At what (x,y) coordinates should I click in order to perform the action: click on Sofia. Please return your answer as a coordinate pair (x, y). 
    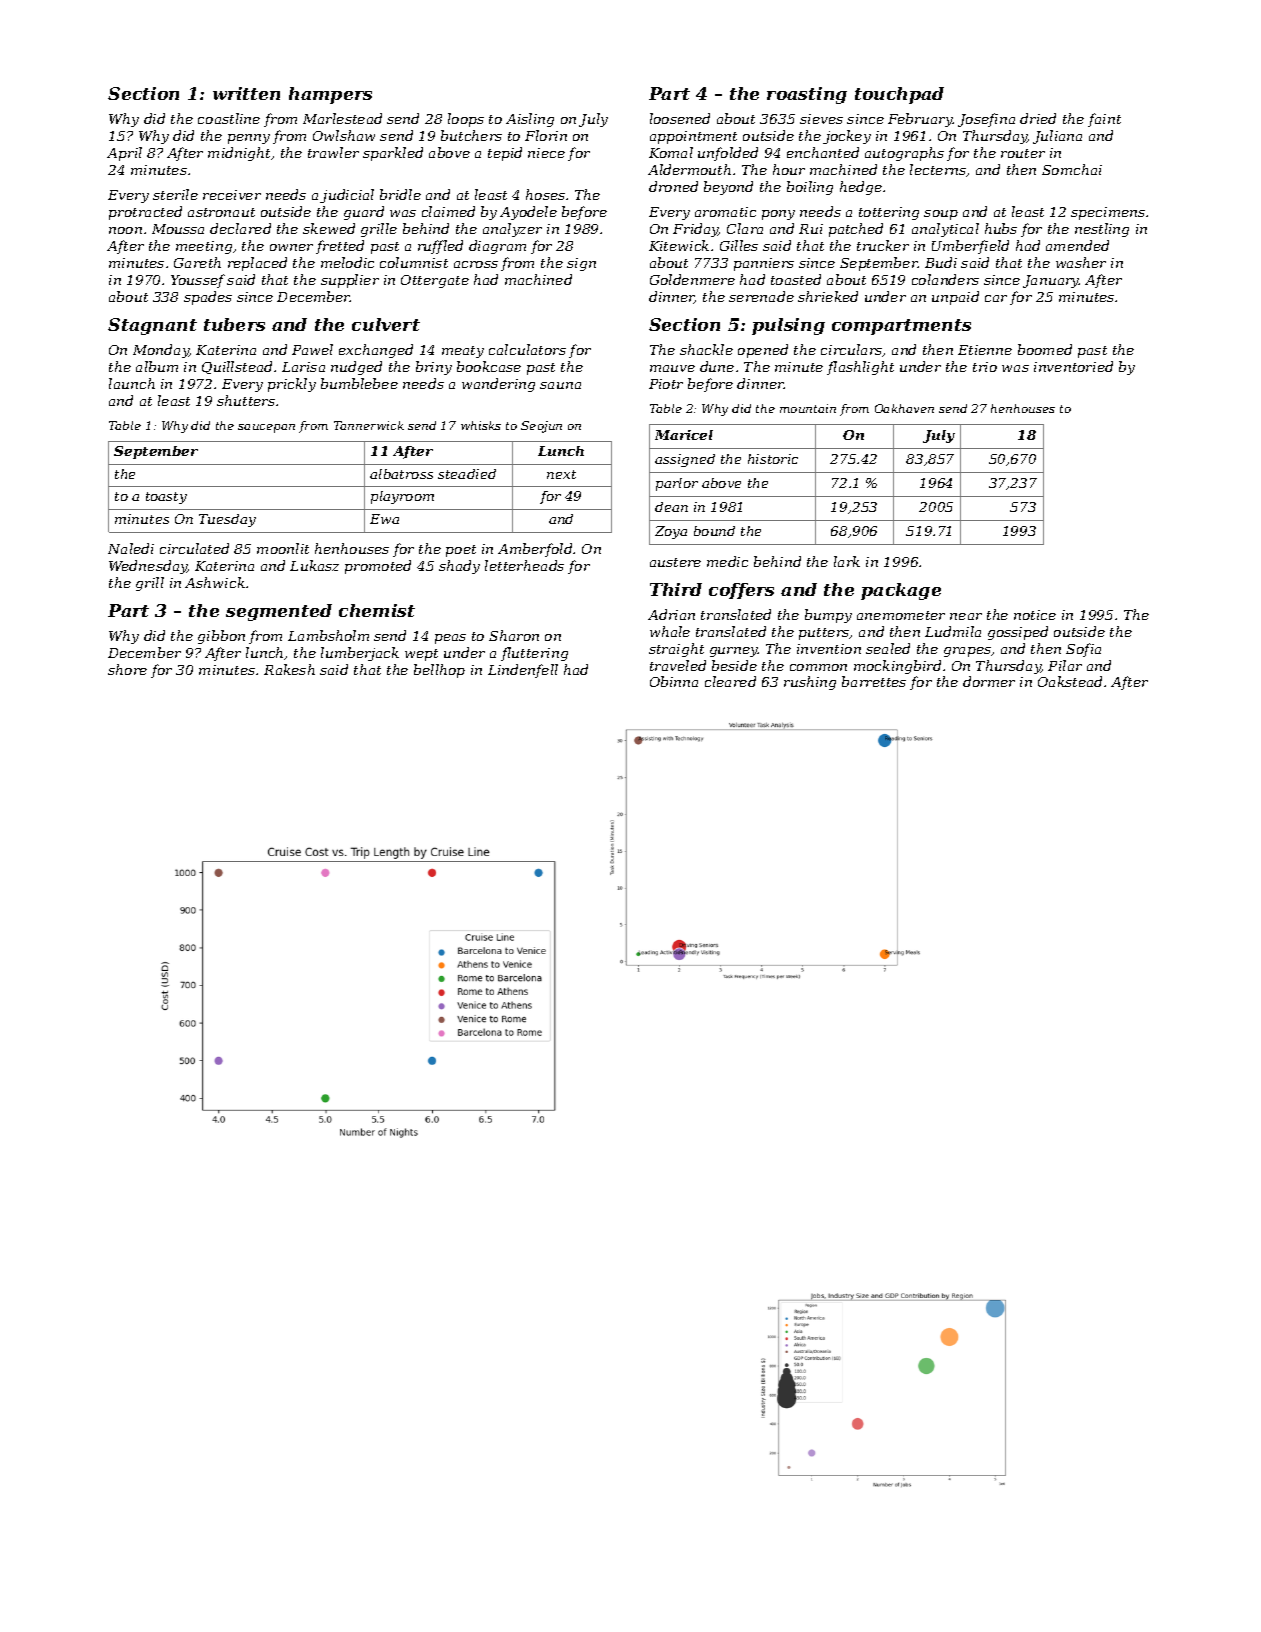
    Looking at the image, I should click on (1083, 650).
